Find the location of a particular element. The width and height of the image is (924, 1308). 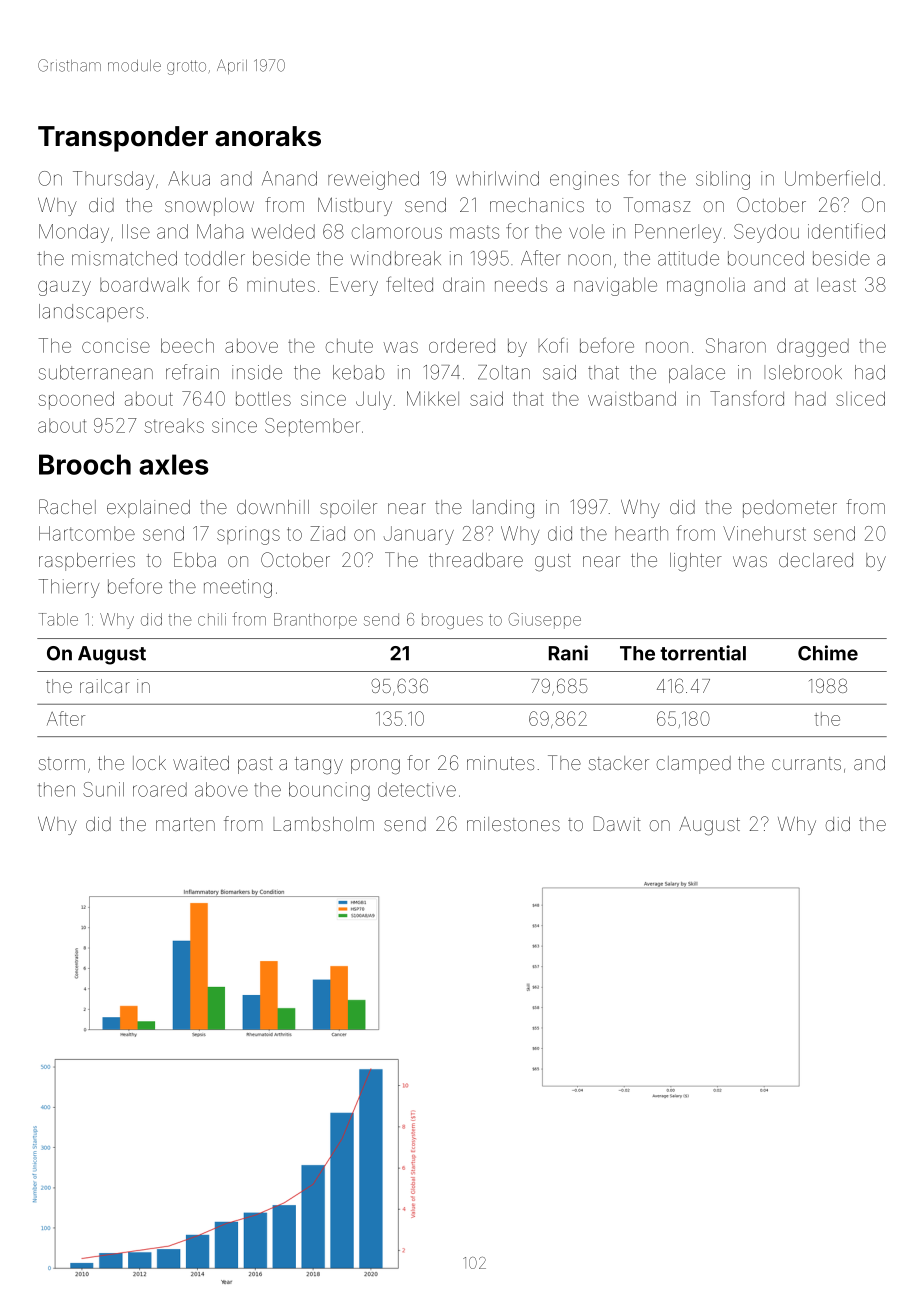

waited is located at coordinates (201, 763).
